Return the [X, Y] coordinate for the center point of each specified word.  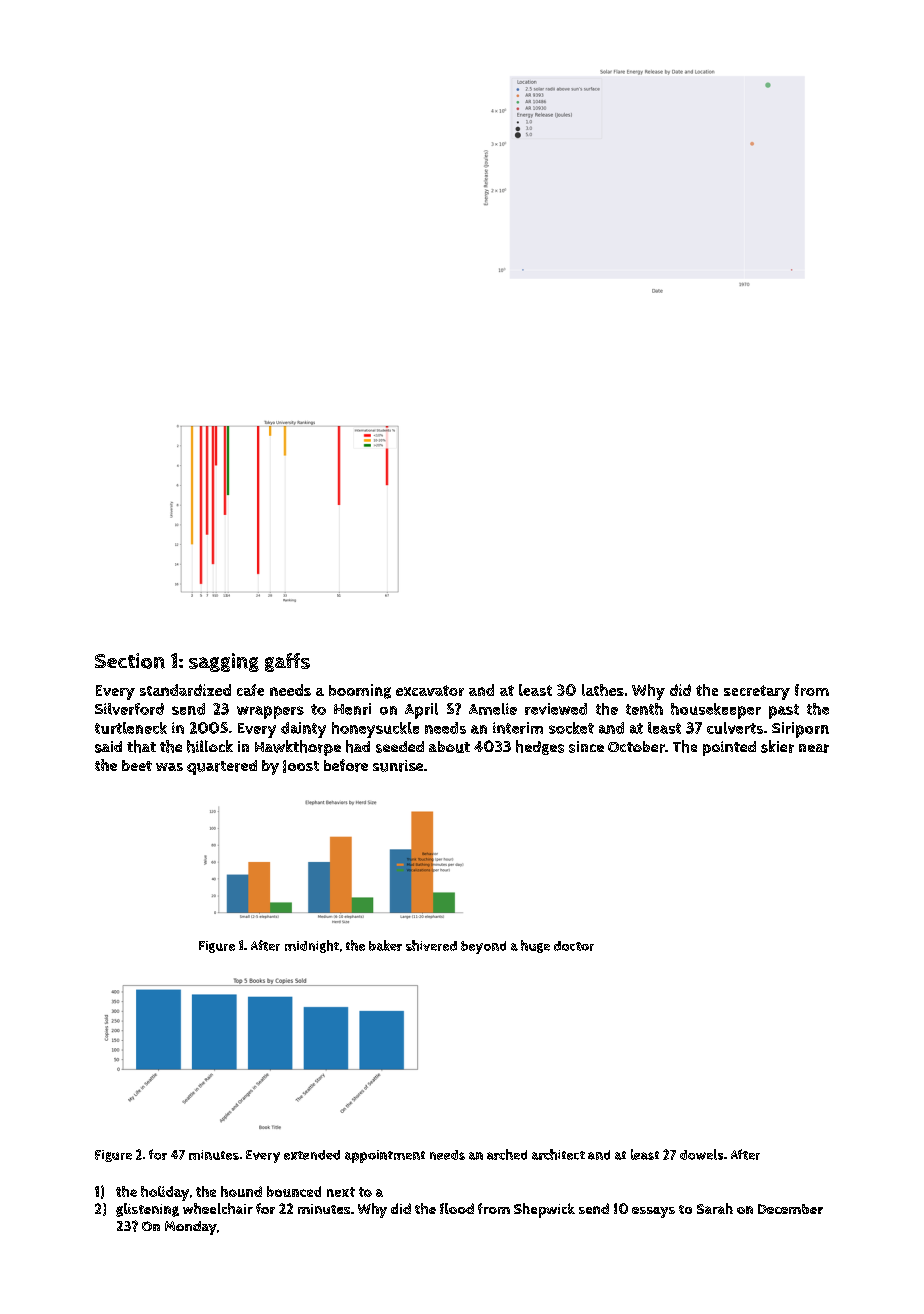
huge [535, 946]
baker [385, 945]
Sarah [715, 1208]
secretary [757, 692]
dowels [701, 1154]
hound [241, 1191]
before [346, 765]
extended [312, 1155]
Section [130, 661]
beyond [483, 947]
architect [558, 1154]
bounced [294, 1191]
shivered [431, 945]
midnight [312, 946]
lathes [603, 690]
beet [137, 765]
